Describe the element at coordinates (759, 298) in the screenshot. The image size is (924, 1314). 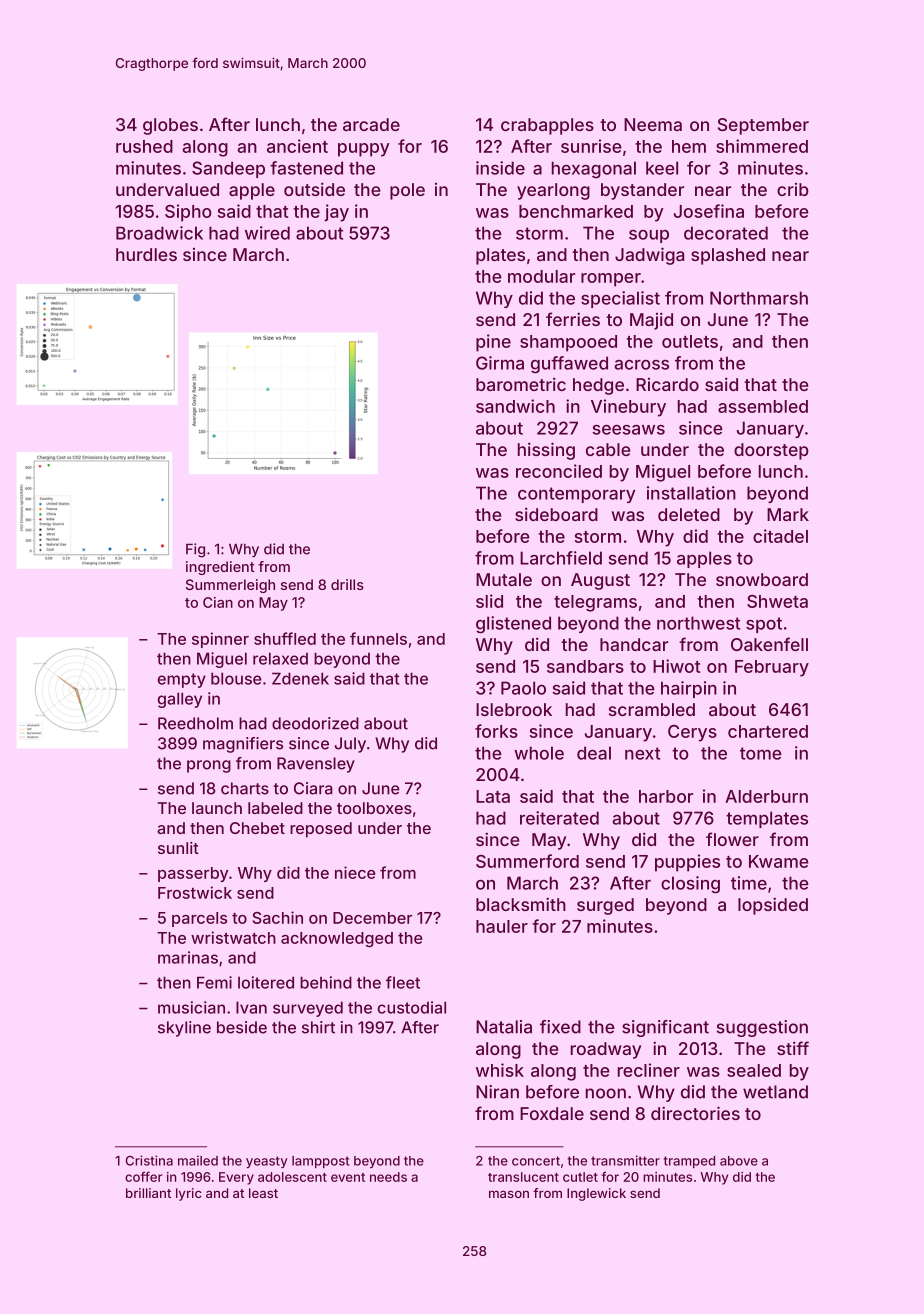
I see `Northmarsh` at that location.
